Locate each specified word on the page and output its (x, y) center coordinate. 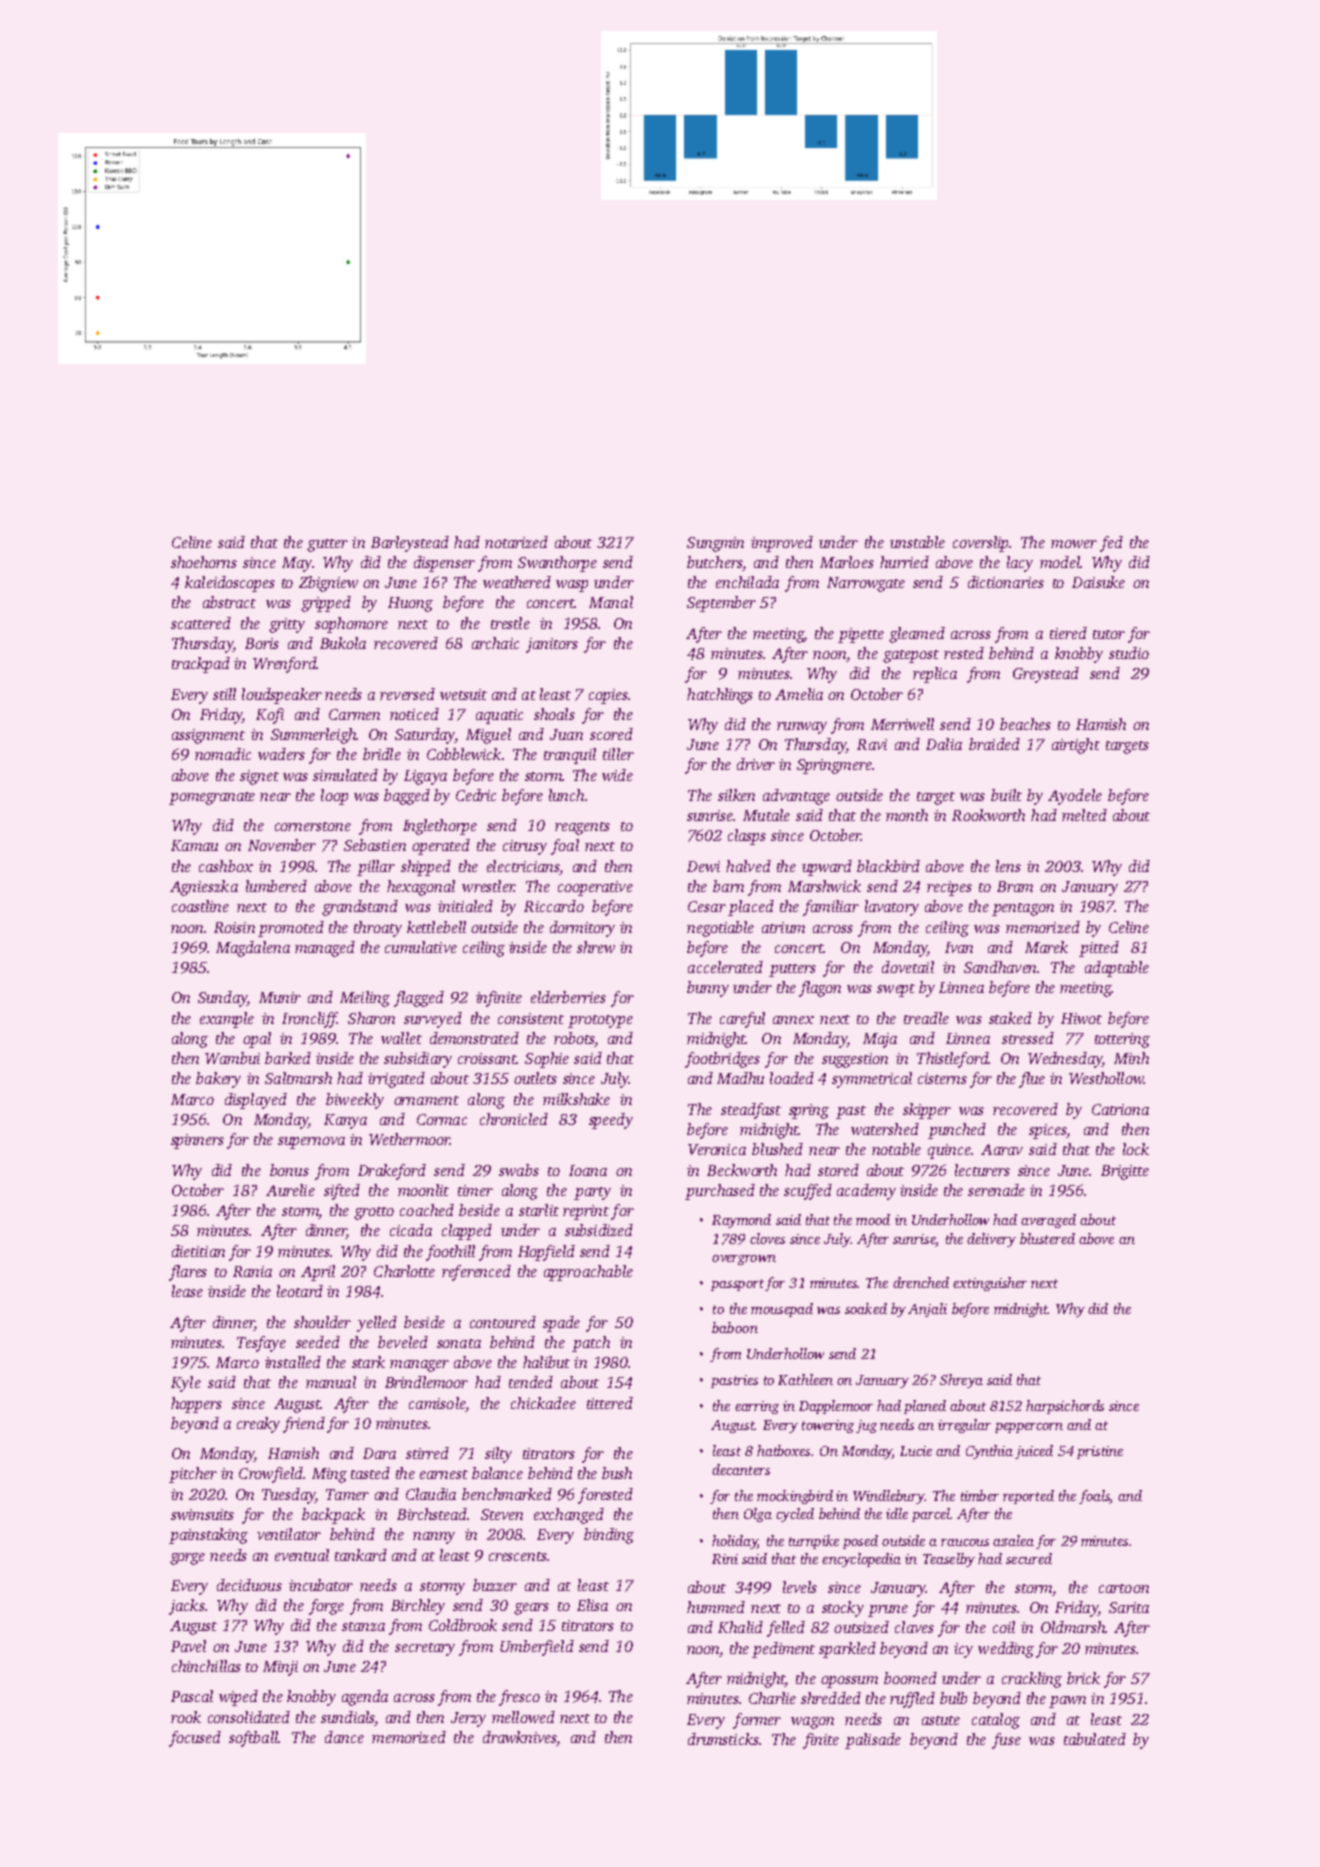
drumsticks (723, 1739)
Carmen (354, 714)
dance (344, 1737)
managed (325, 949)
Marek (1046, 947)
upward (827, 868)
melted (1084, 815)
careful (742, 1020)
